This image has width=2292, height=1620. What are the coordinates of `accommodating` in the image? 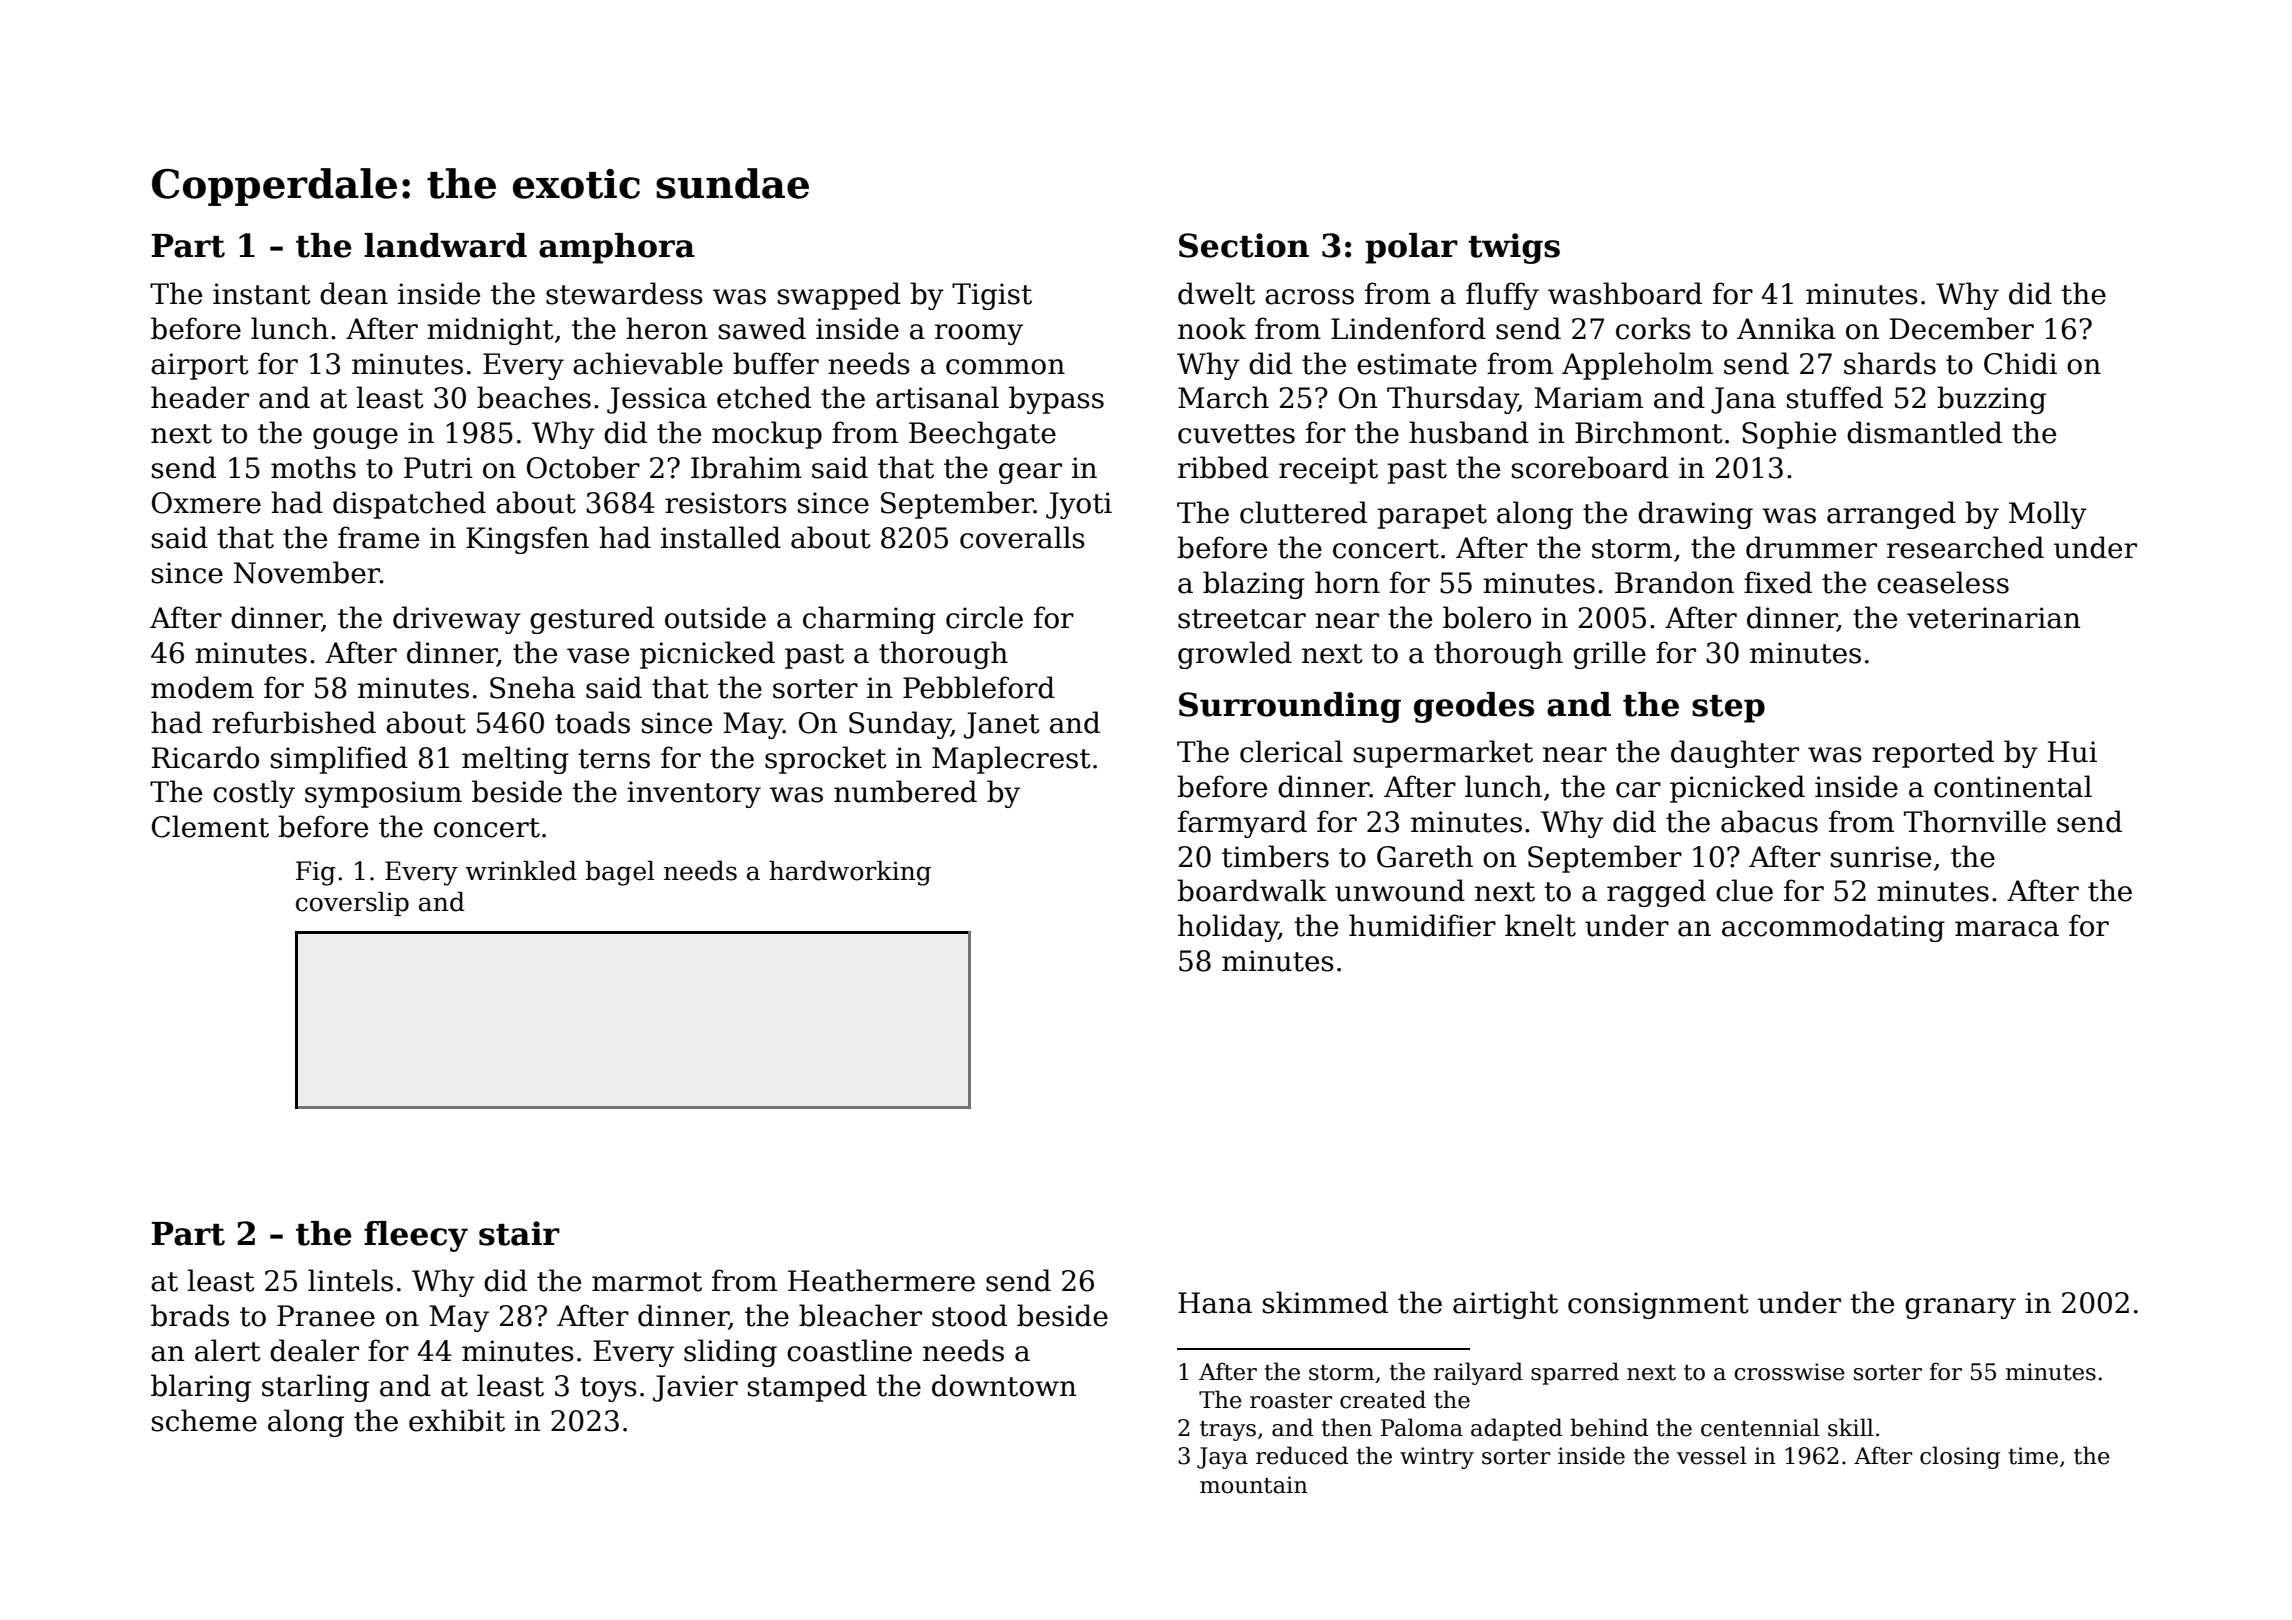 It's located at (1833, 928).
